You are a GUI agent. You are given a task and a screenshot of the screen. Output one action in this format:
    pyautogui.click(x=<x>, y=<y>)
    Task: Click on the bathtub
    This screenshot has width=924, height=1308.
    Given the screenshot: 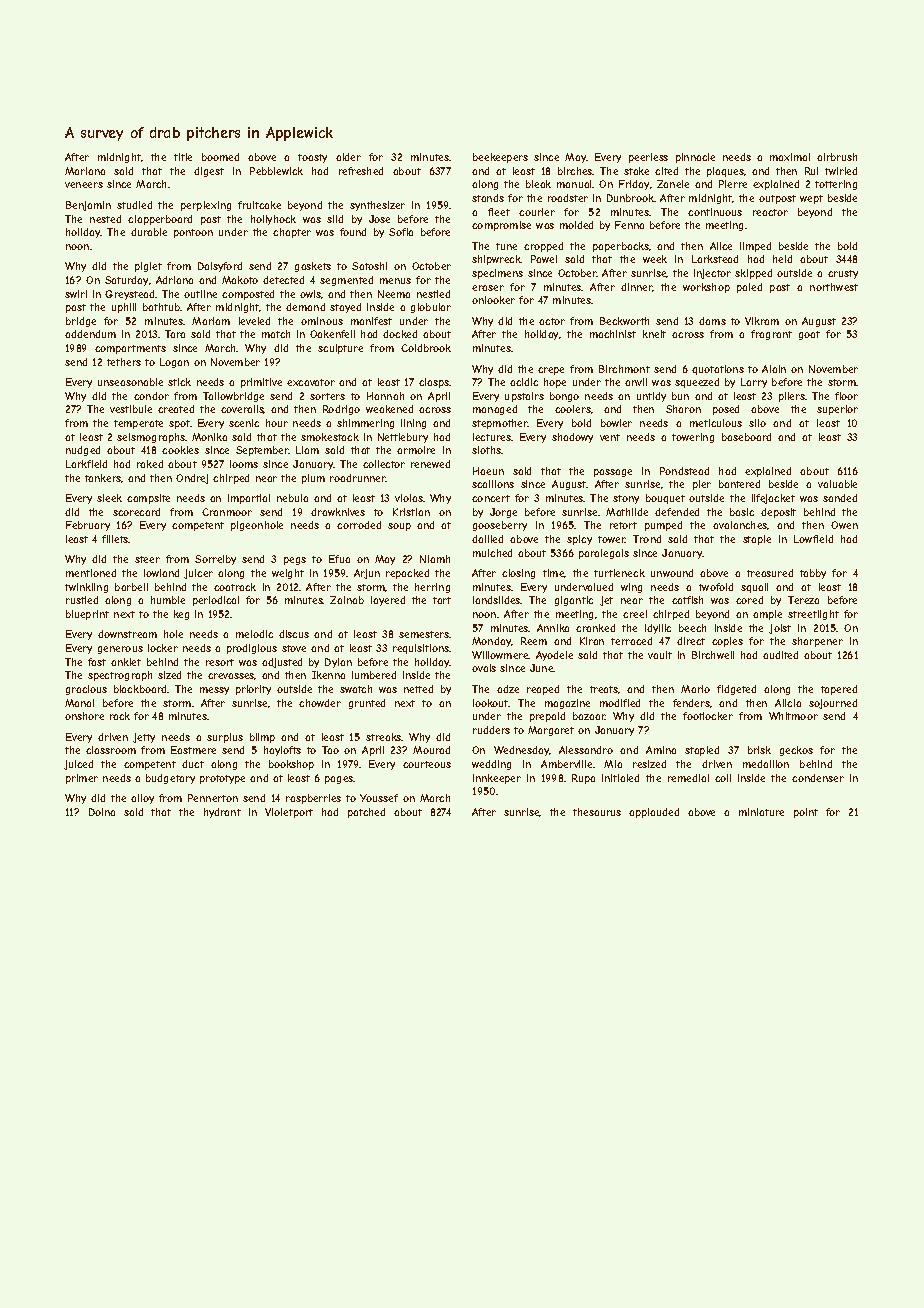 What is the action you would take?
    pyautogui.click(x=161, y=307)
